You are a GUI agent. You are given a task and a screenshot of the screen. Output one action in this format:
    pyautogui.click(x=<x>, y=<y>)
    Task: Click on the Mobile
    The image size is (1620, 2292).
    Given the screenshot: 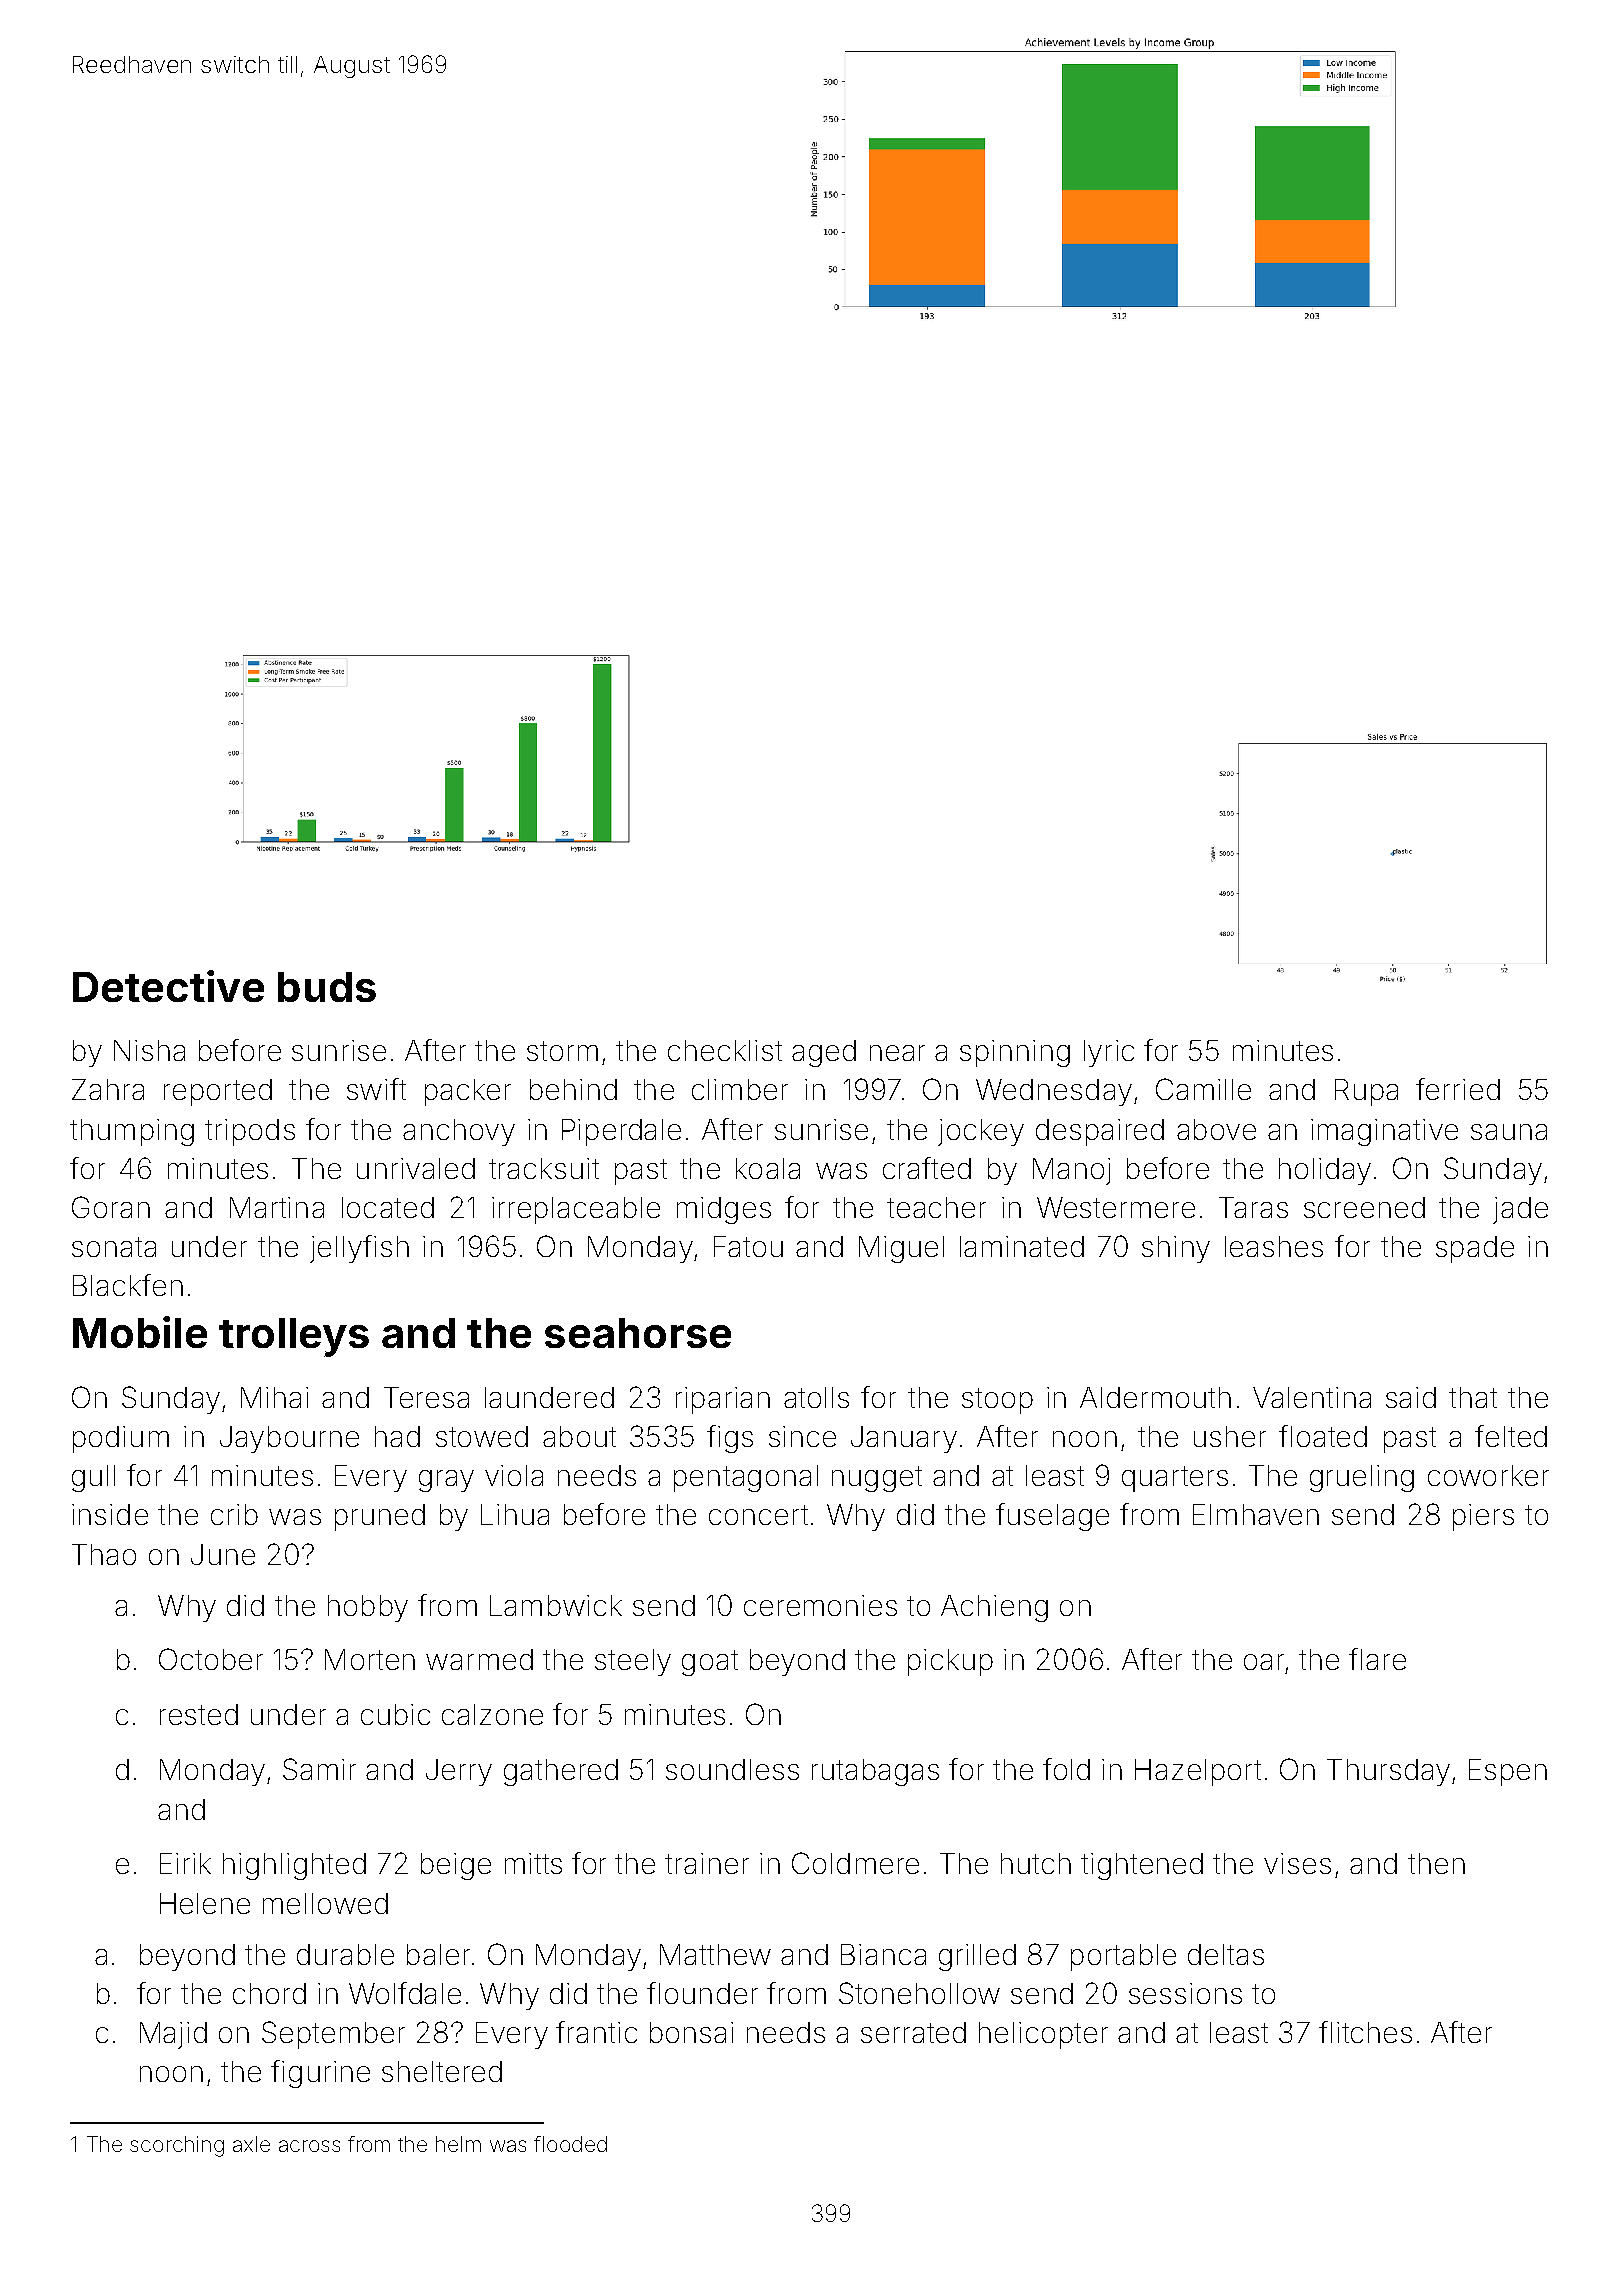 What is the action you would take?
    pyautogui.click(x=140, y=1332)
